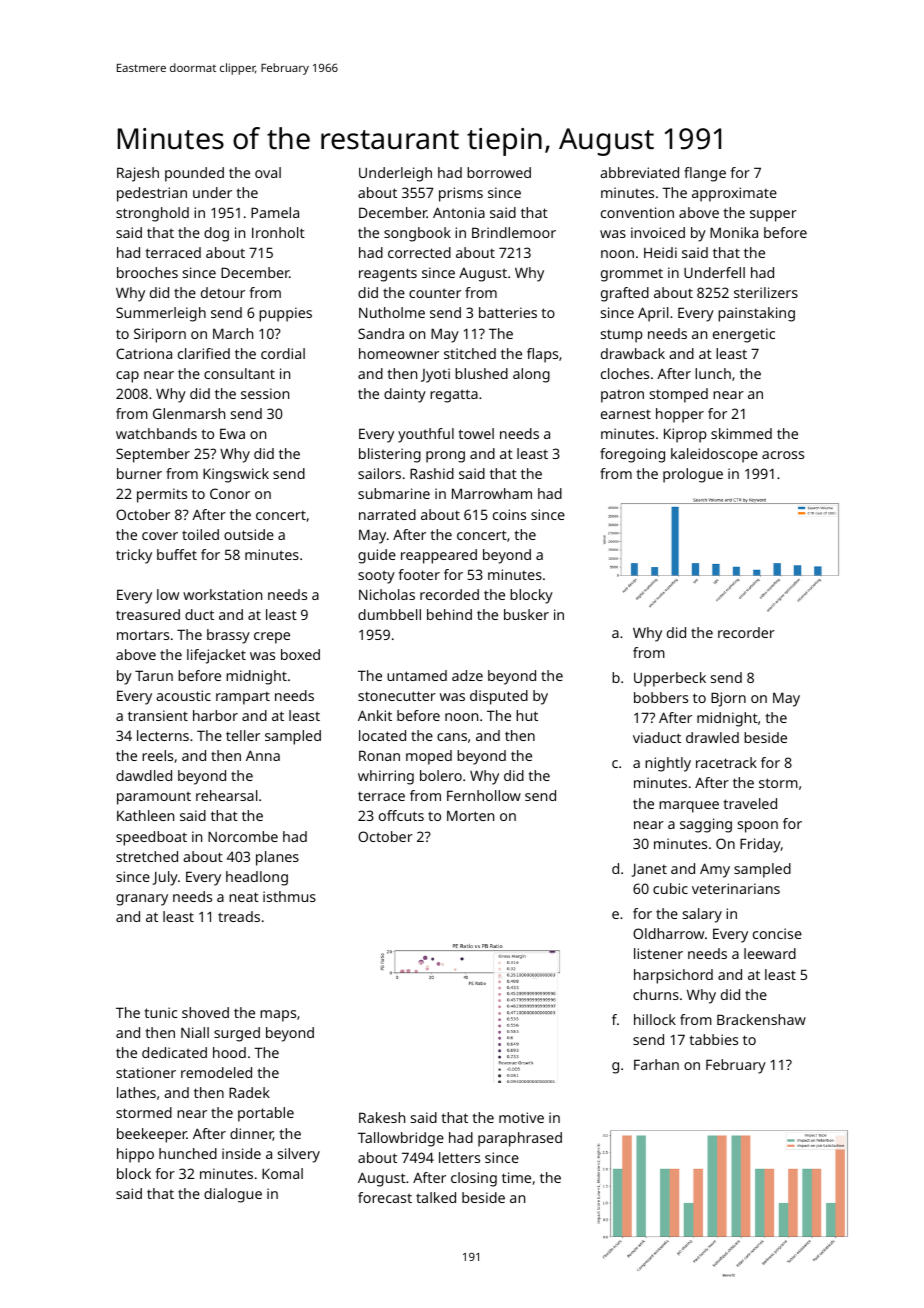 The image size is (924, 1308). Describe the element at coordinates (390, 455) in the screenshot. I see `blistering` at that location.
